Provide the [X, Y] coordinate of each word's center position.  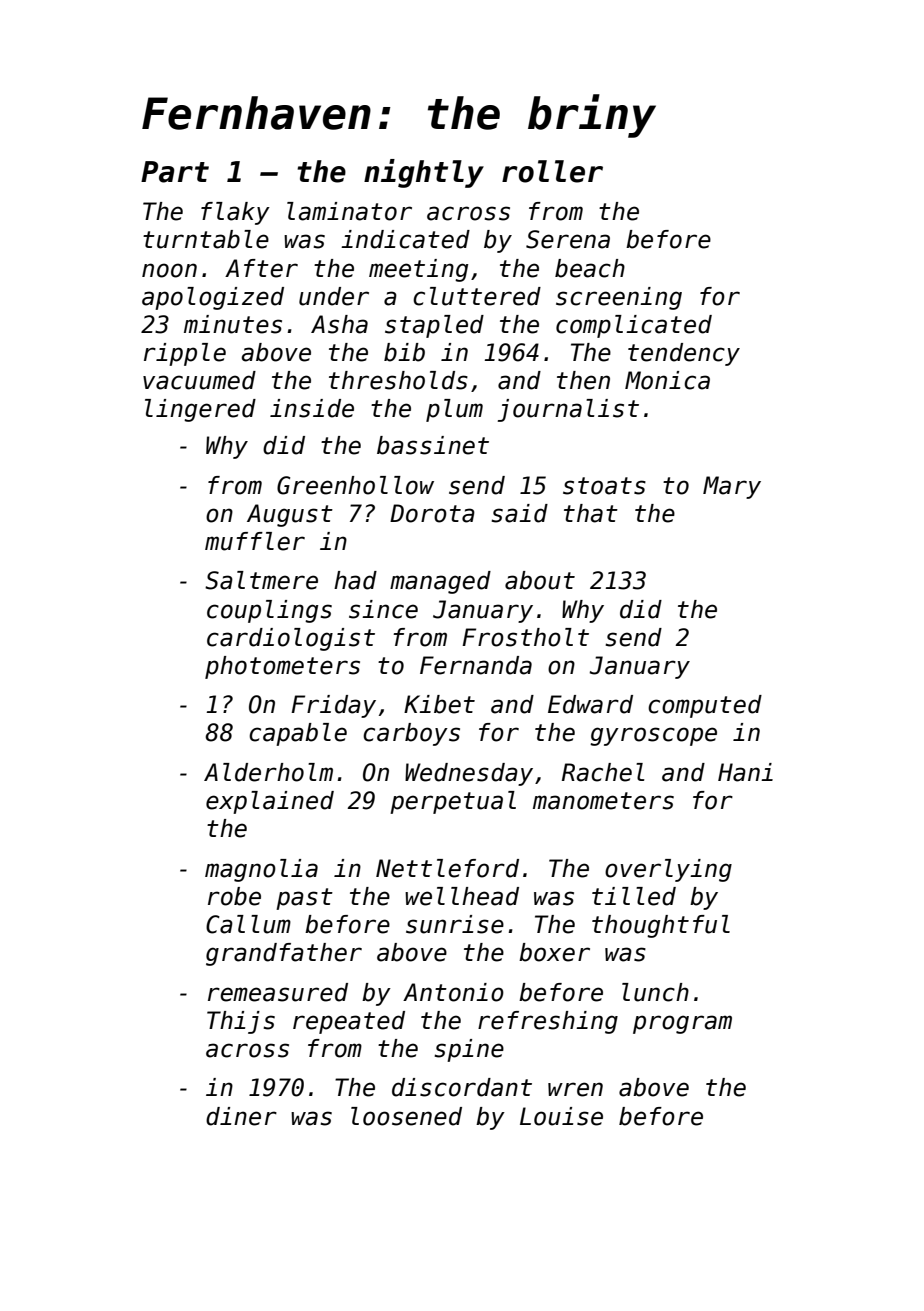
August [290, 515]
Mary [732, 487]
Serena [568, 239]
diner [241, 1116]
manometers [603, 801]
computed [705, 706]
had [355, 580]
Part [175, 172]
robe [234, 896]
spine [469, 1050]
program [682, 1024]
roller [552, 171]
